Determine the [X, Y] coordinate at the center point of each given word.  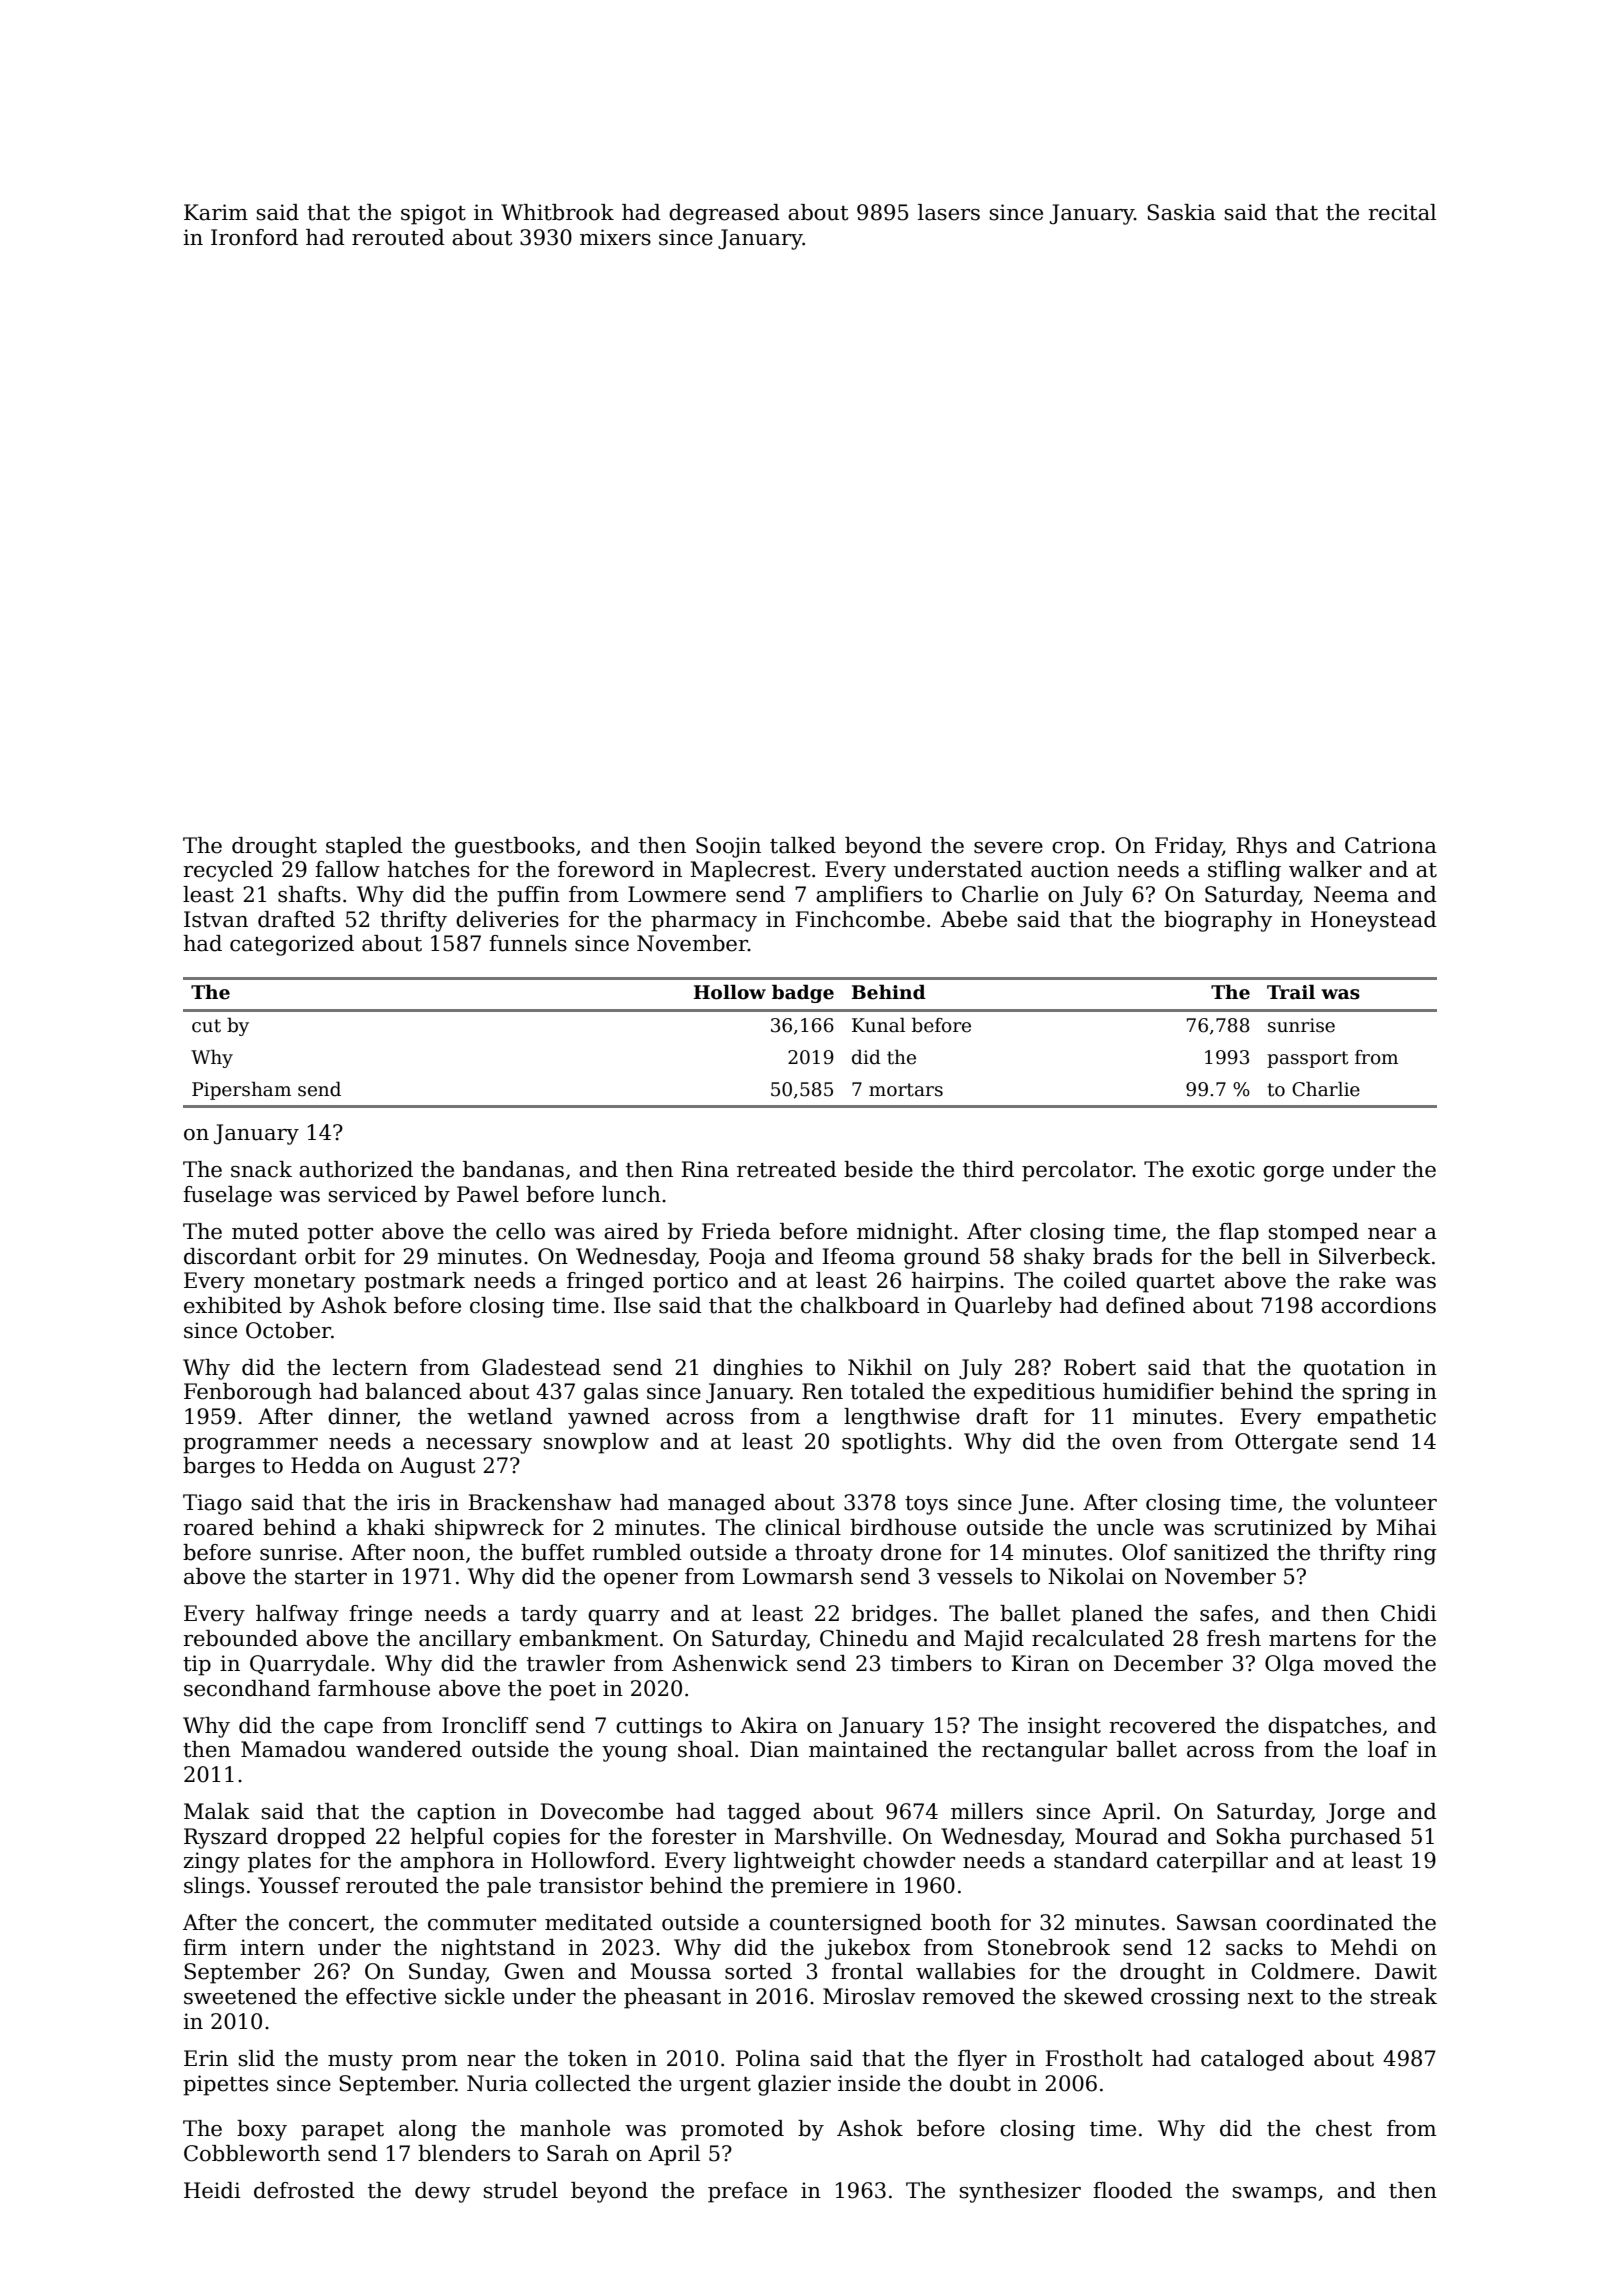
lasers [949, 212]
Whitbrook [557, 212]
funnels [528, 943]
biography [1218, 921]
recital [1402, 212]
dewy [442, 2192]
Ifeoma [858, 1256]
